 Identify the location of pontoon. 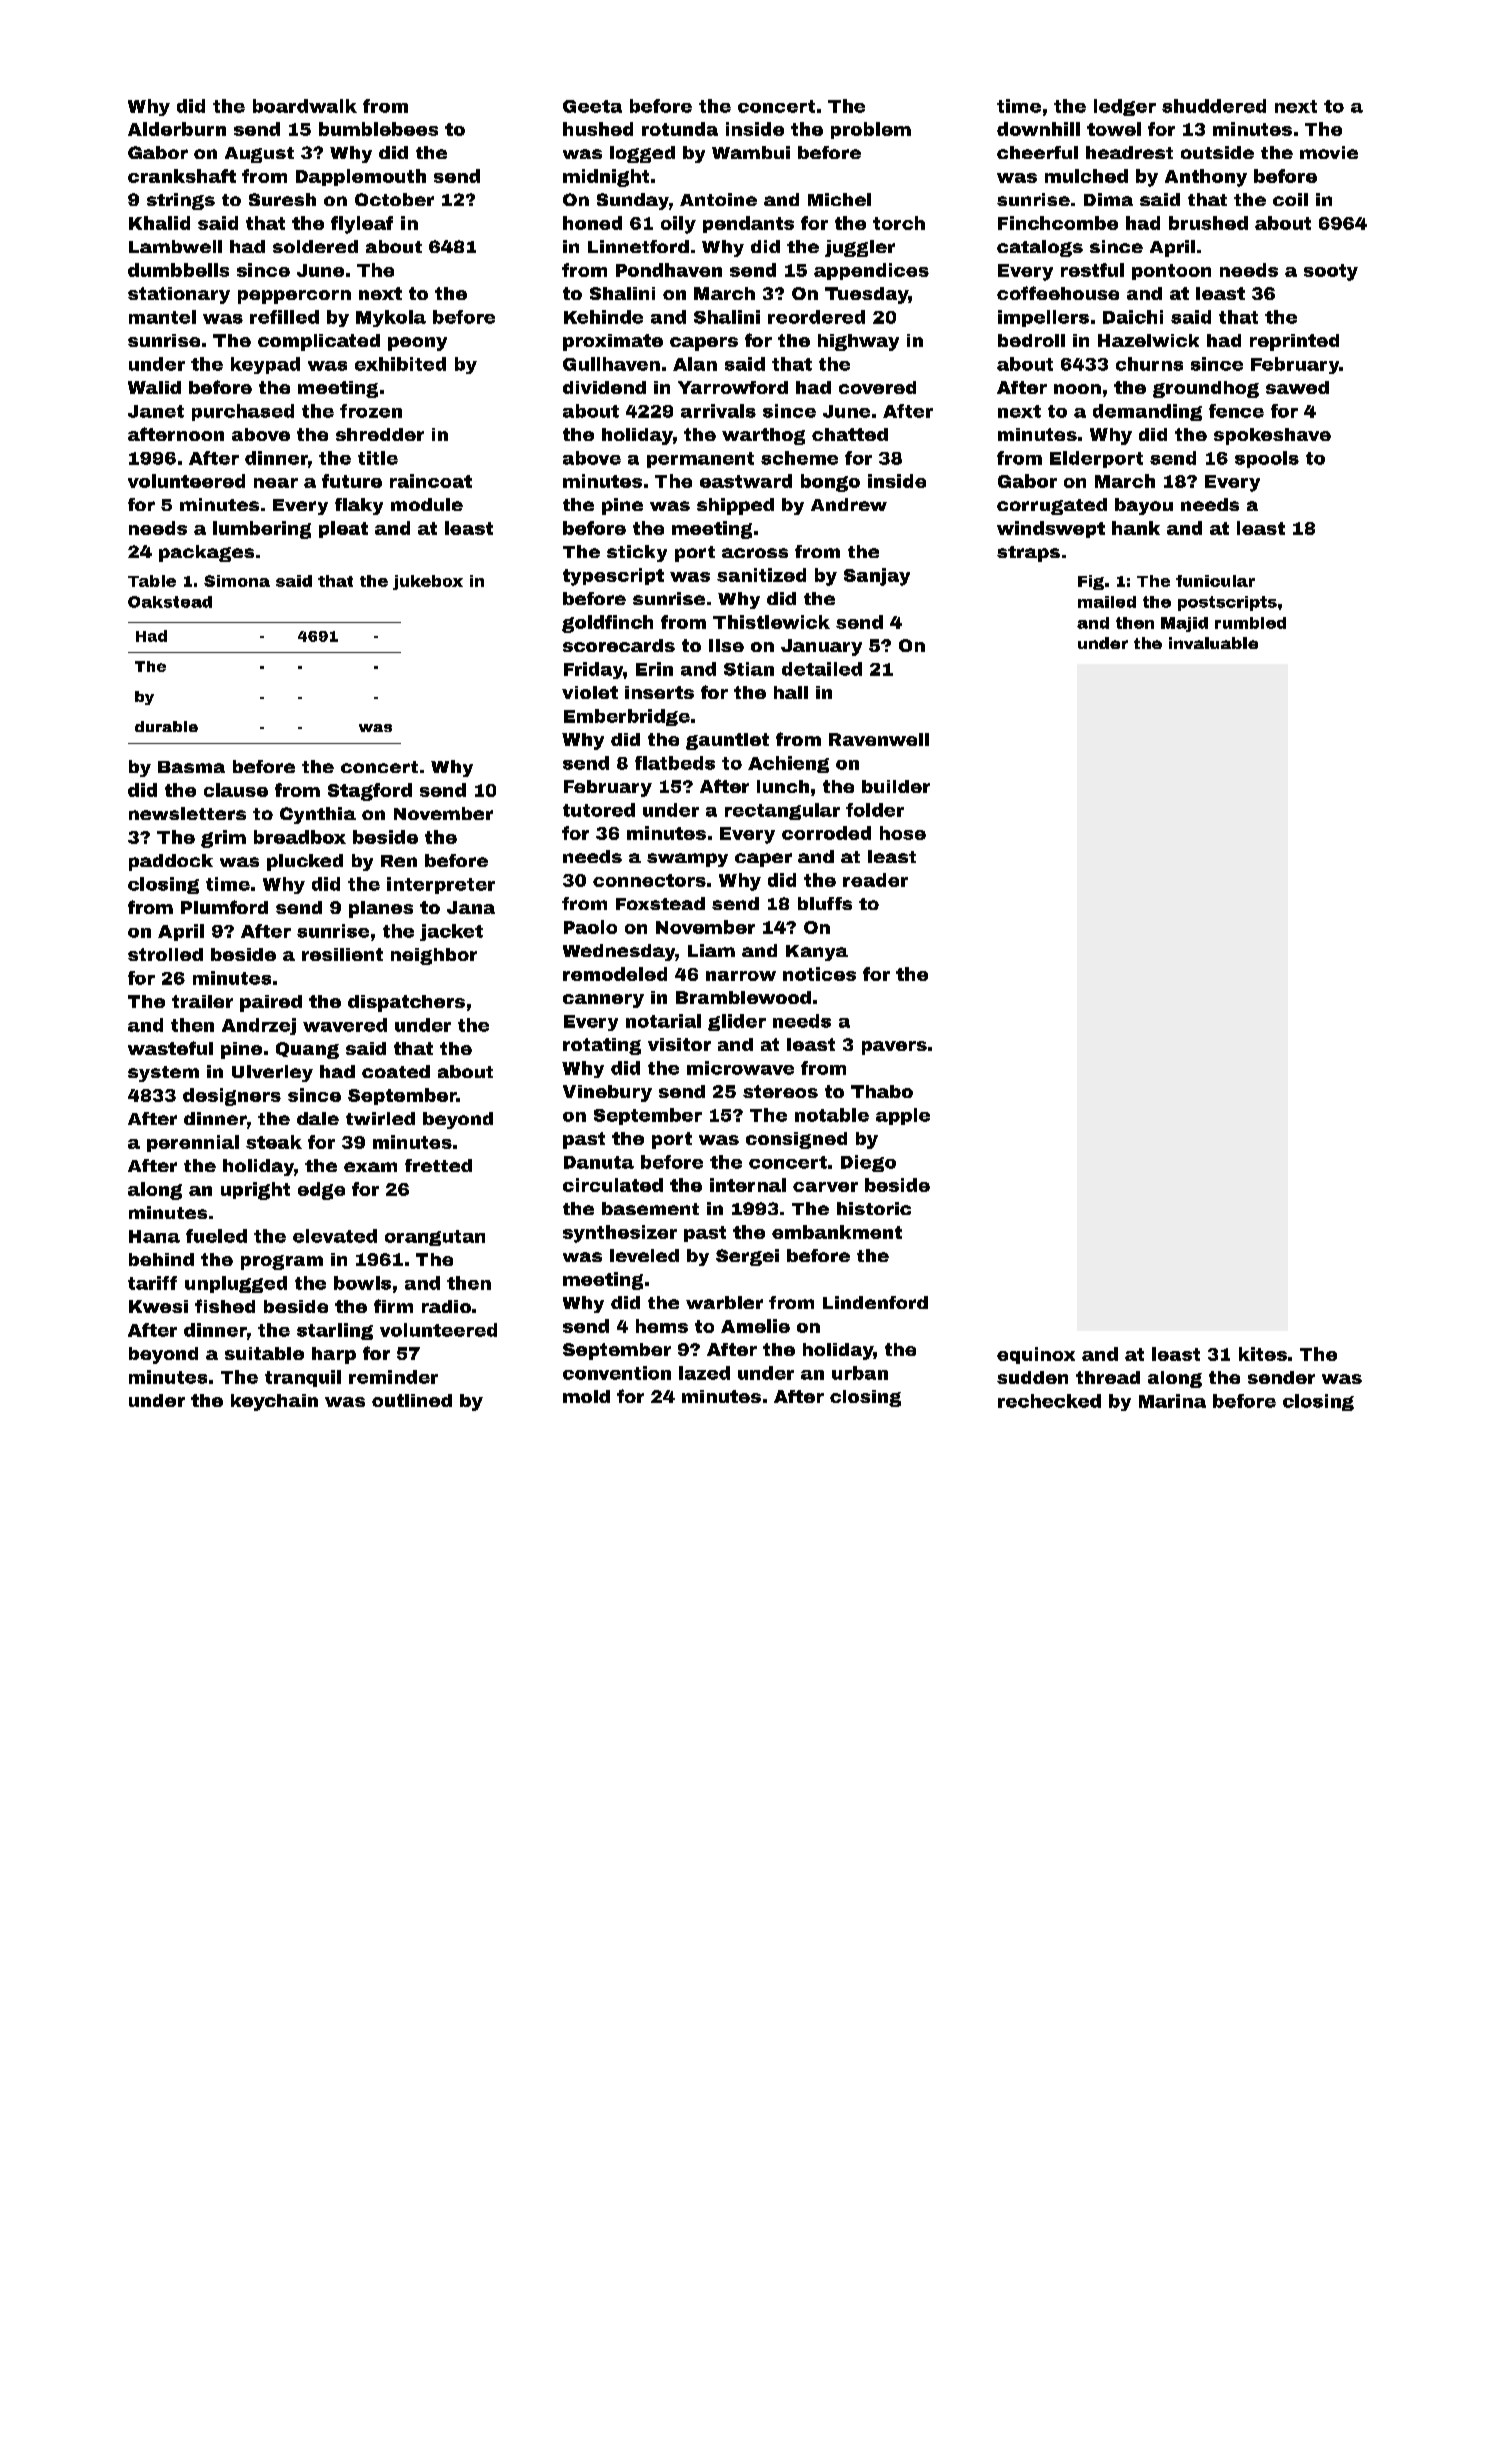
(1171, 272).
